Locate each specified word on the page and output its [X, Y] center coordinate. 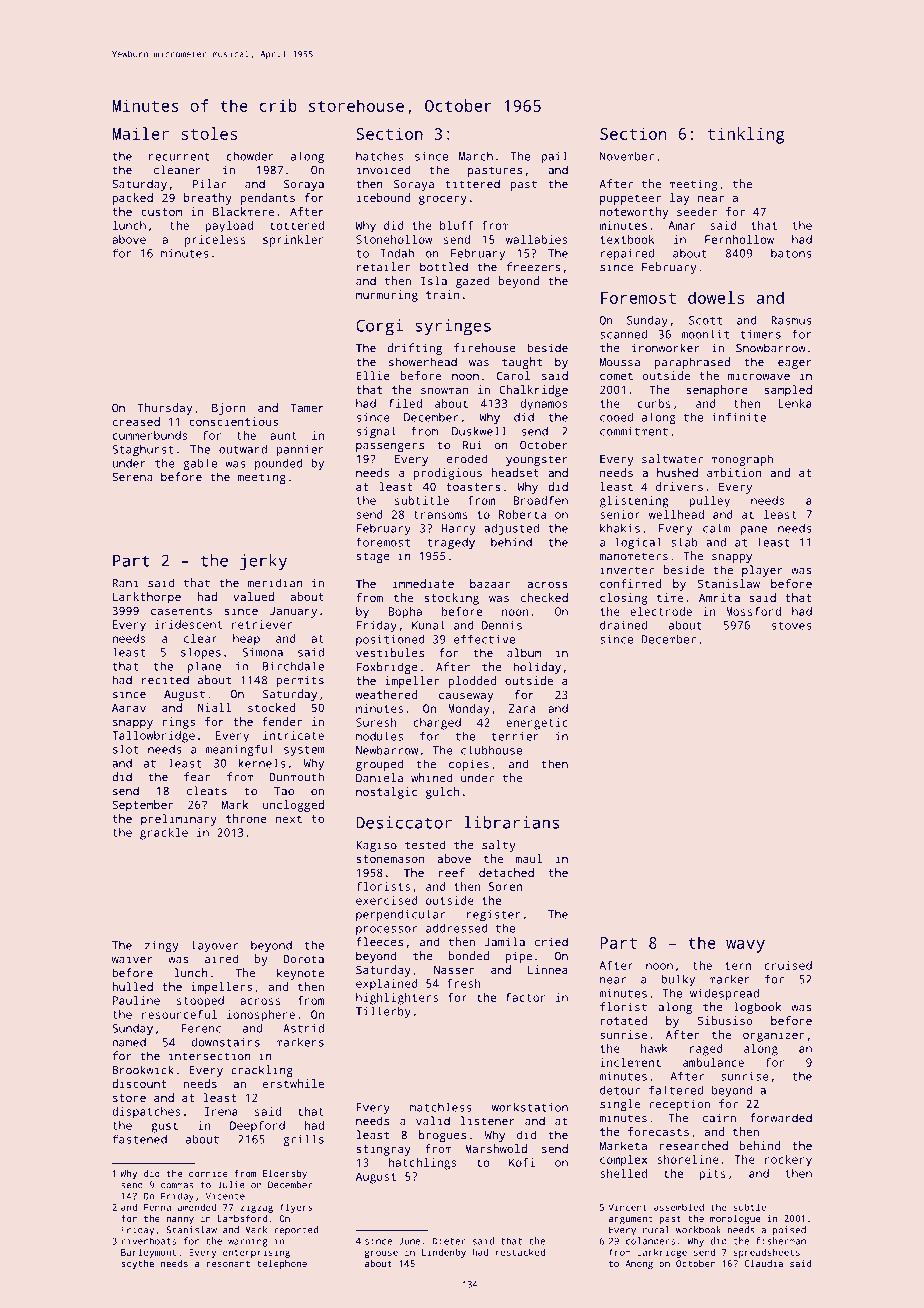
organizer [774, 1036]
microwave [759, 375]
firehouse [485, 348]
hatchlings [422, 1164]
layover [214, 946]
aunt [283, 436]
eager [795, 364]
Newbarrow [387, 750]
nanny [180, 1220]
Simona [262, 652]
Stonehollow [394, 239]
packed [132, 199]
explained [387, 985]
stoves [792, 625]
